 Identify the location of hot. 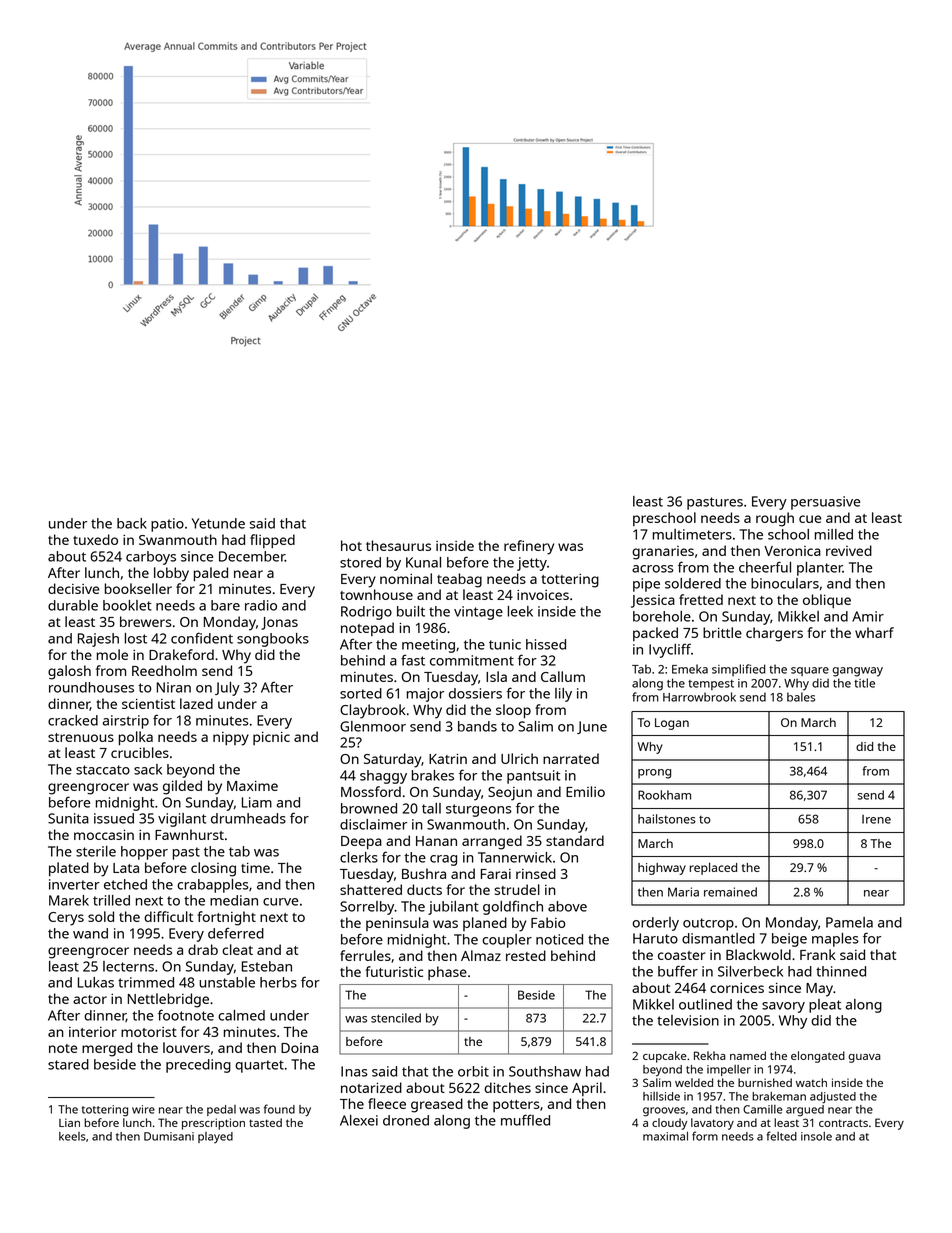
(351, 545).
